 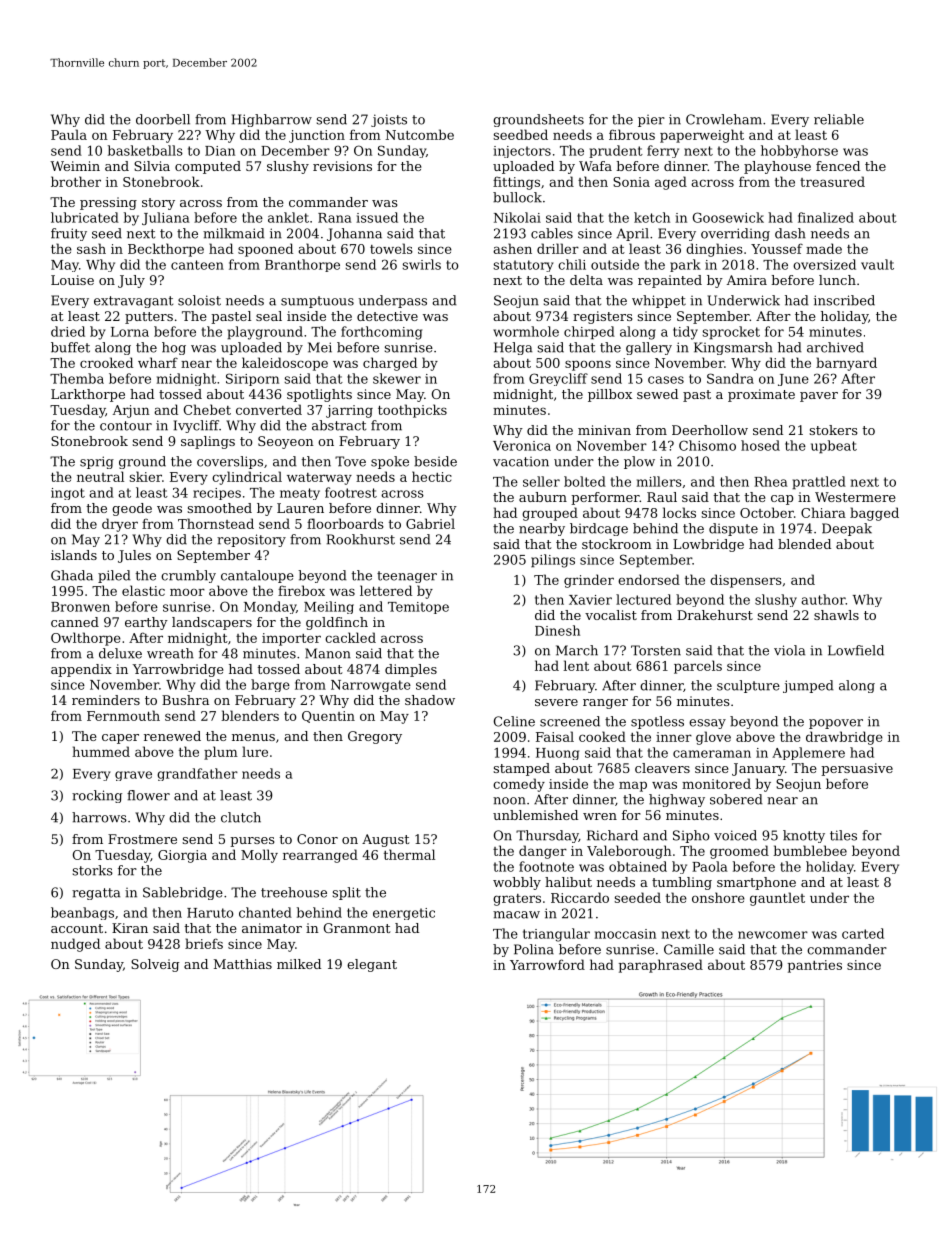 I want to click on Chisomo, so click(x=707, y=445).
